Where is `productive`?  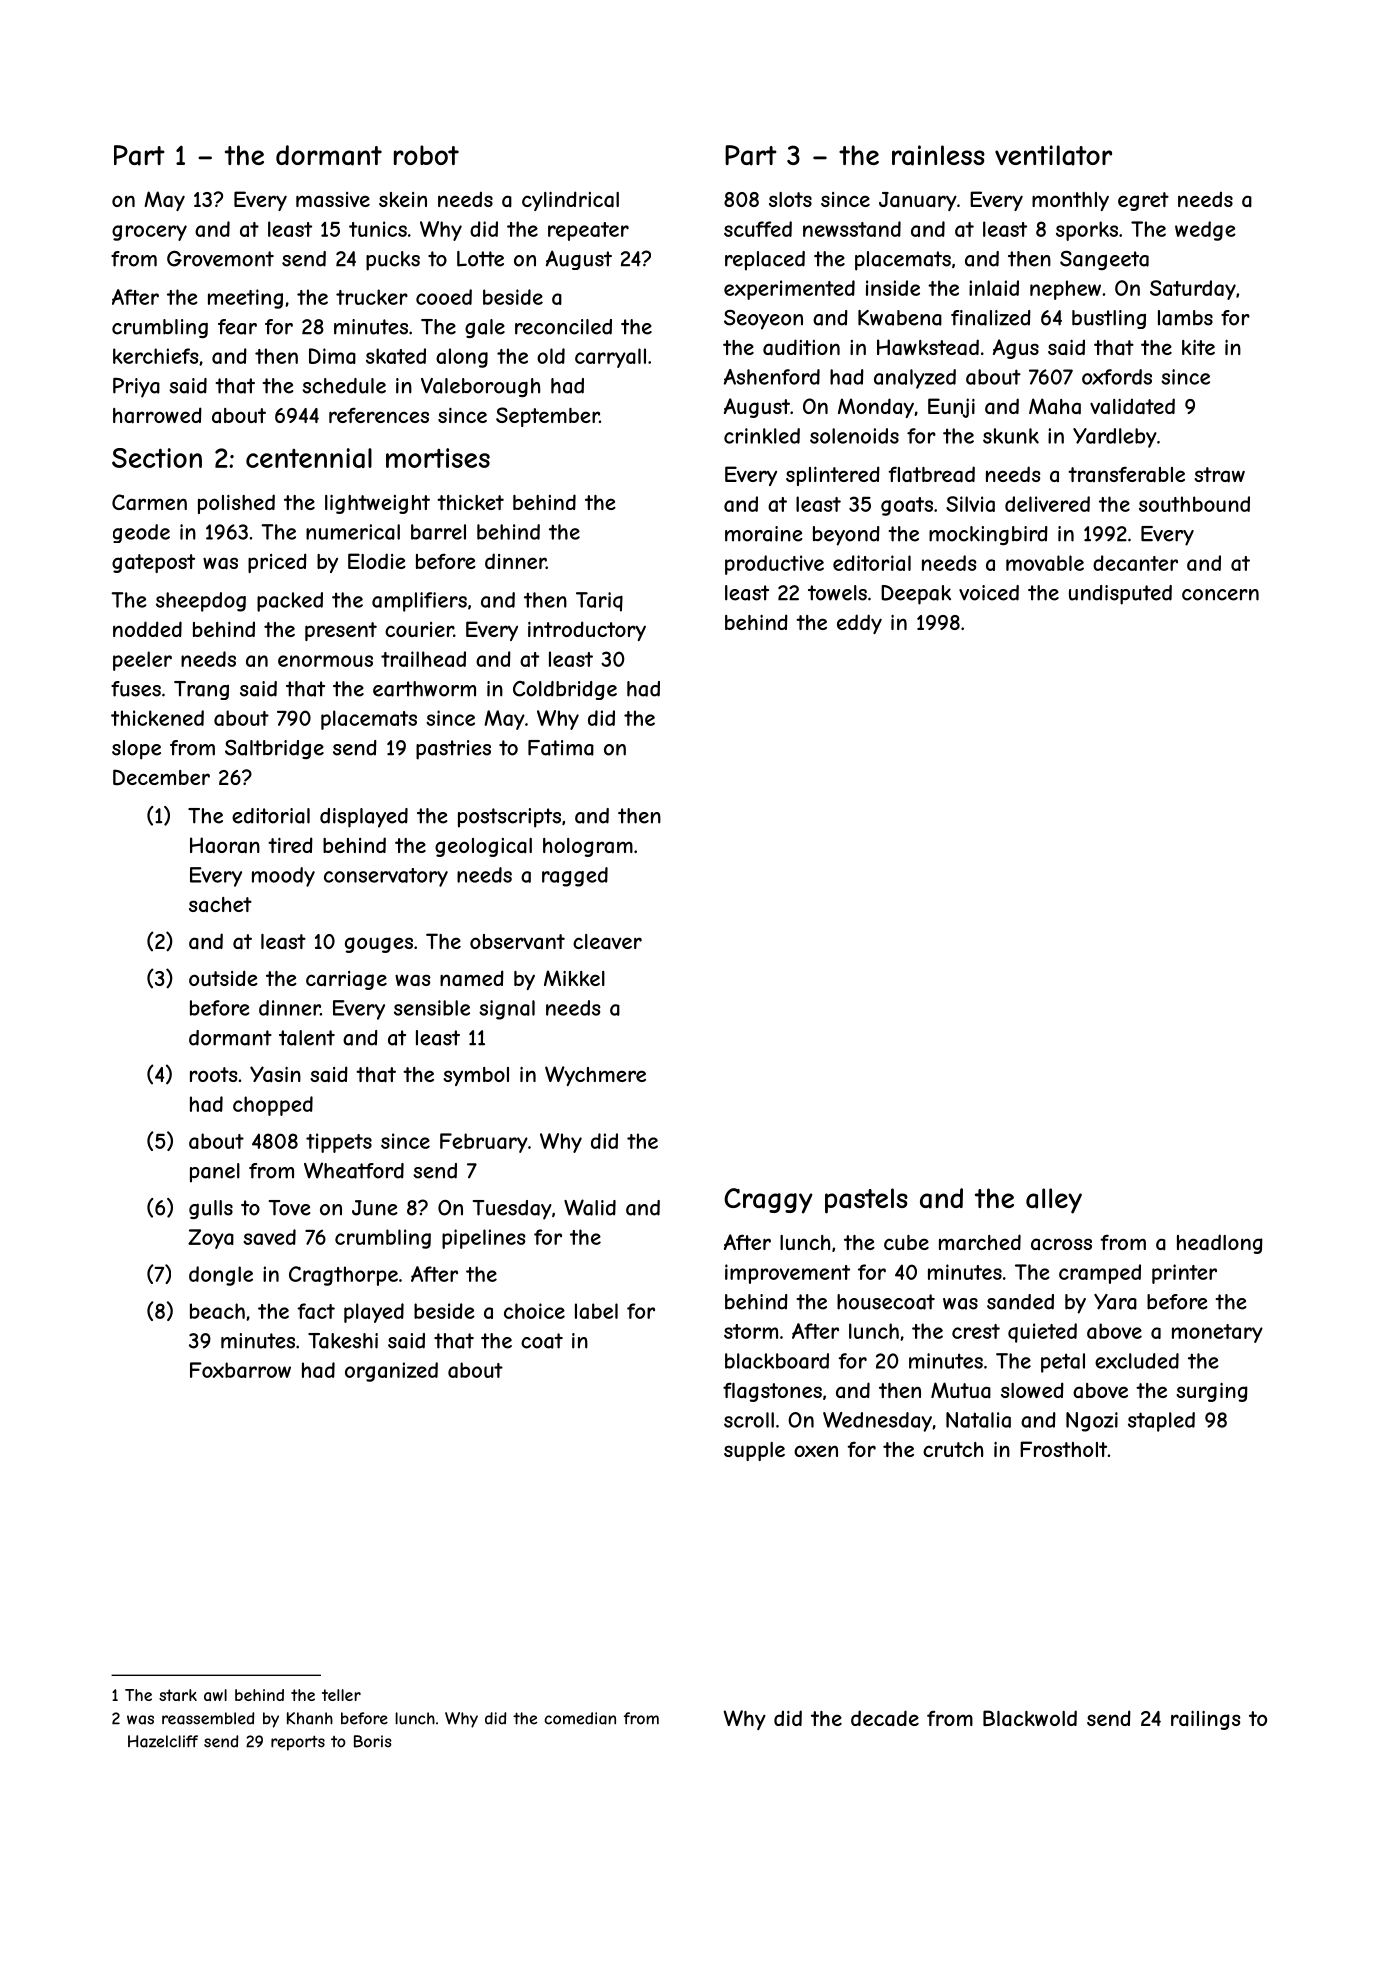 productive is located at coordinates (774, 565).
